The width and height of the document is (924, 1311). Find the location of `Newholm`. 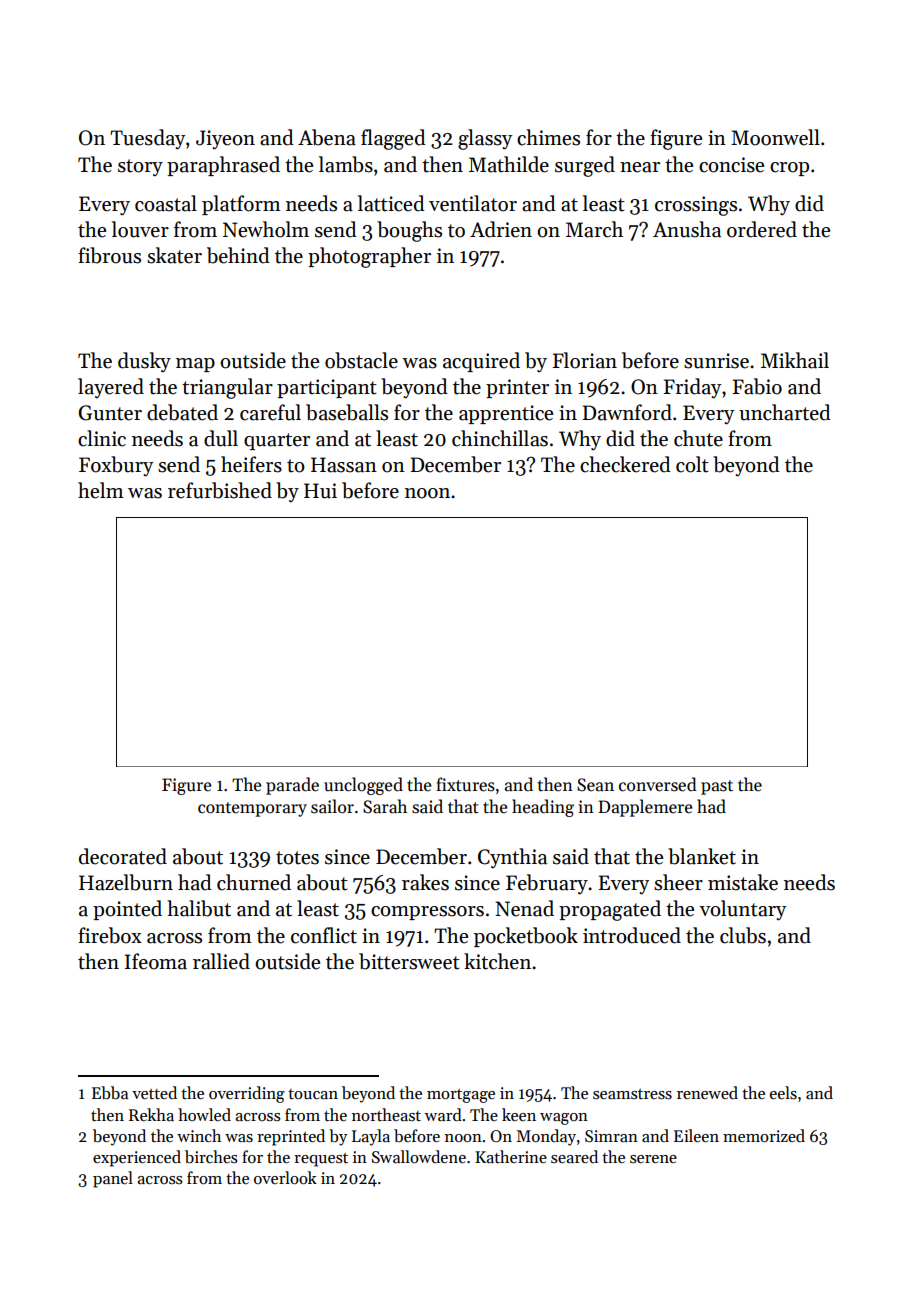

Newholm is located at coordinates (266, 229).
